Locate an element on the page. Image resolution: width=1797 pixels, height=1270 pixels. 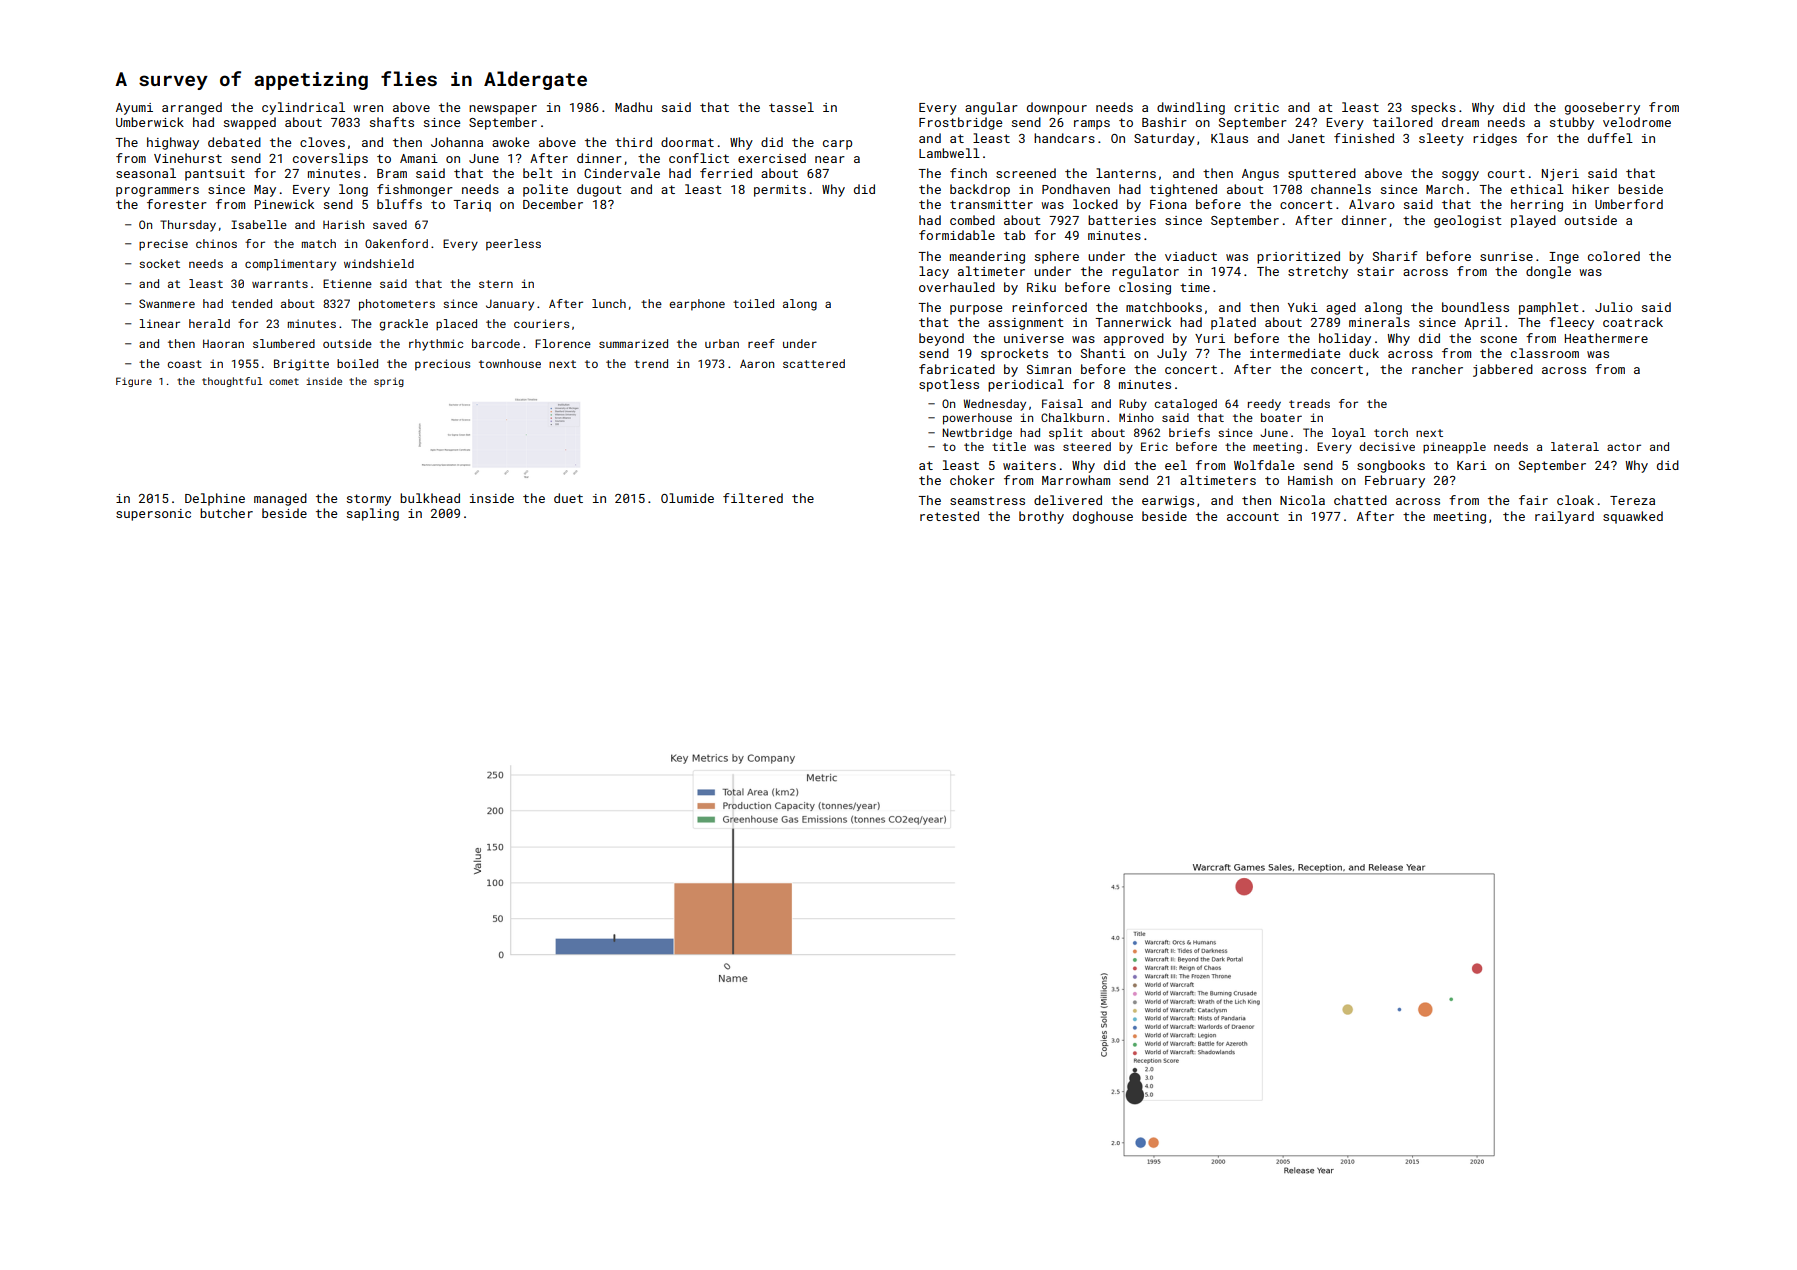
windshield is located at coordinates (379, 263).
